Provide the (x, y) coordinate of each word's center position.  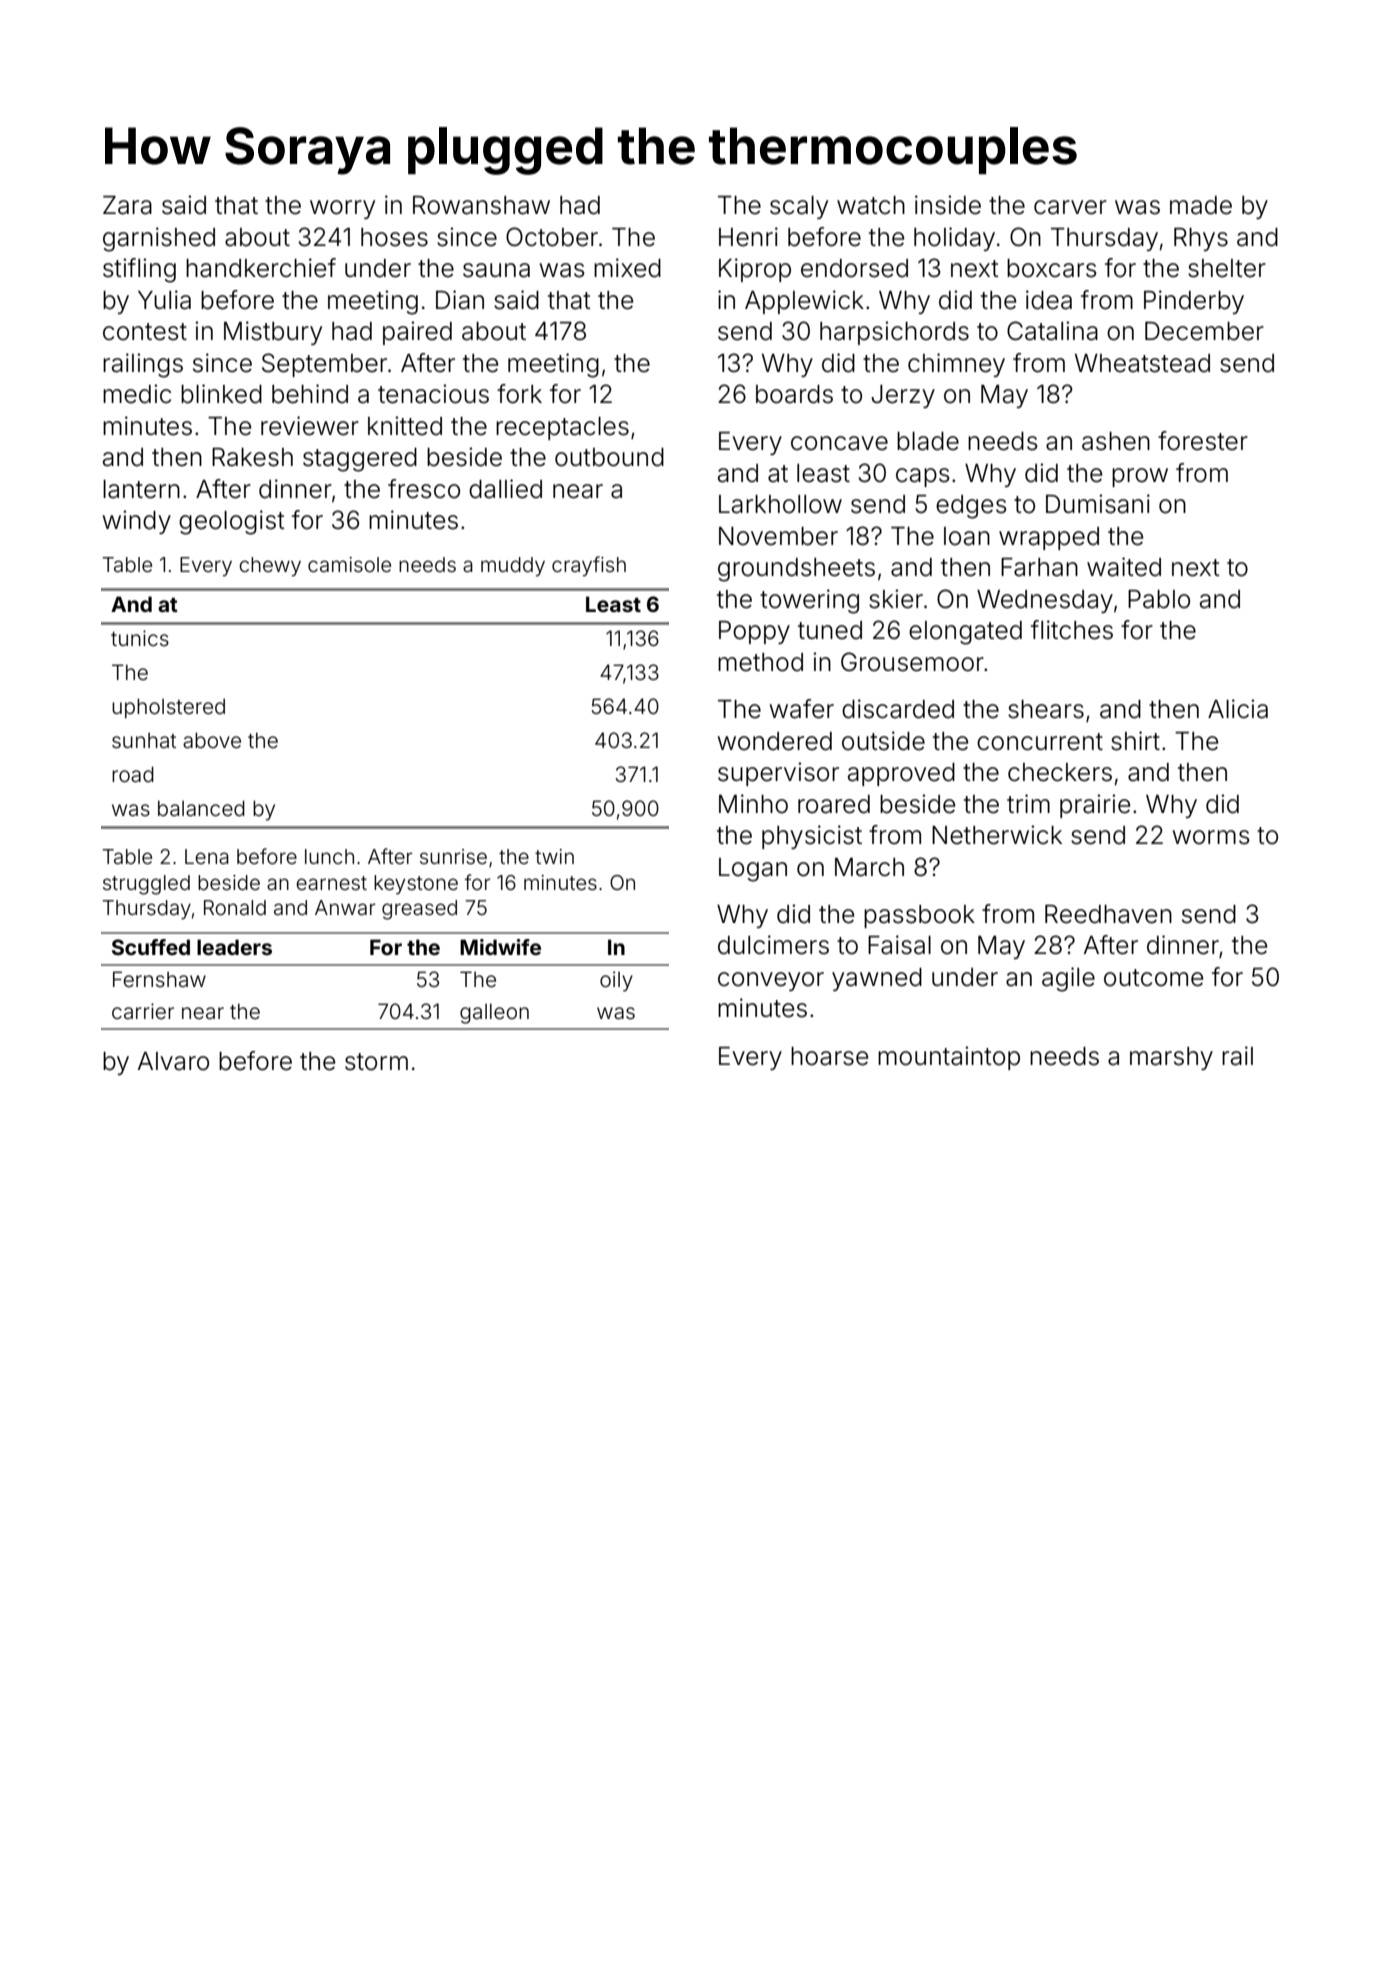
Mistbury (273, 333)
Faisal (899, 945)
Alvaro (173, 1061)
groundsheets (796, 570)
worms (1211, 837)
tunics (140, 638)
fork (519, 394)
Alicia (1238, 709)
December (1204, 331)
